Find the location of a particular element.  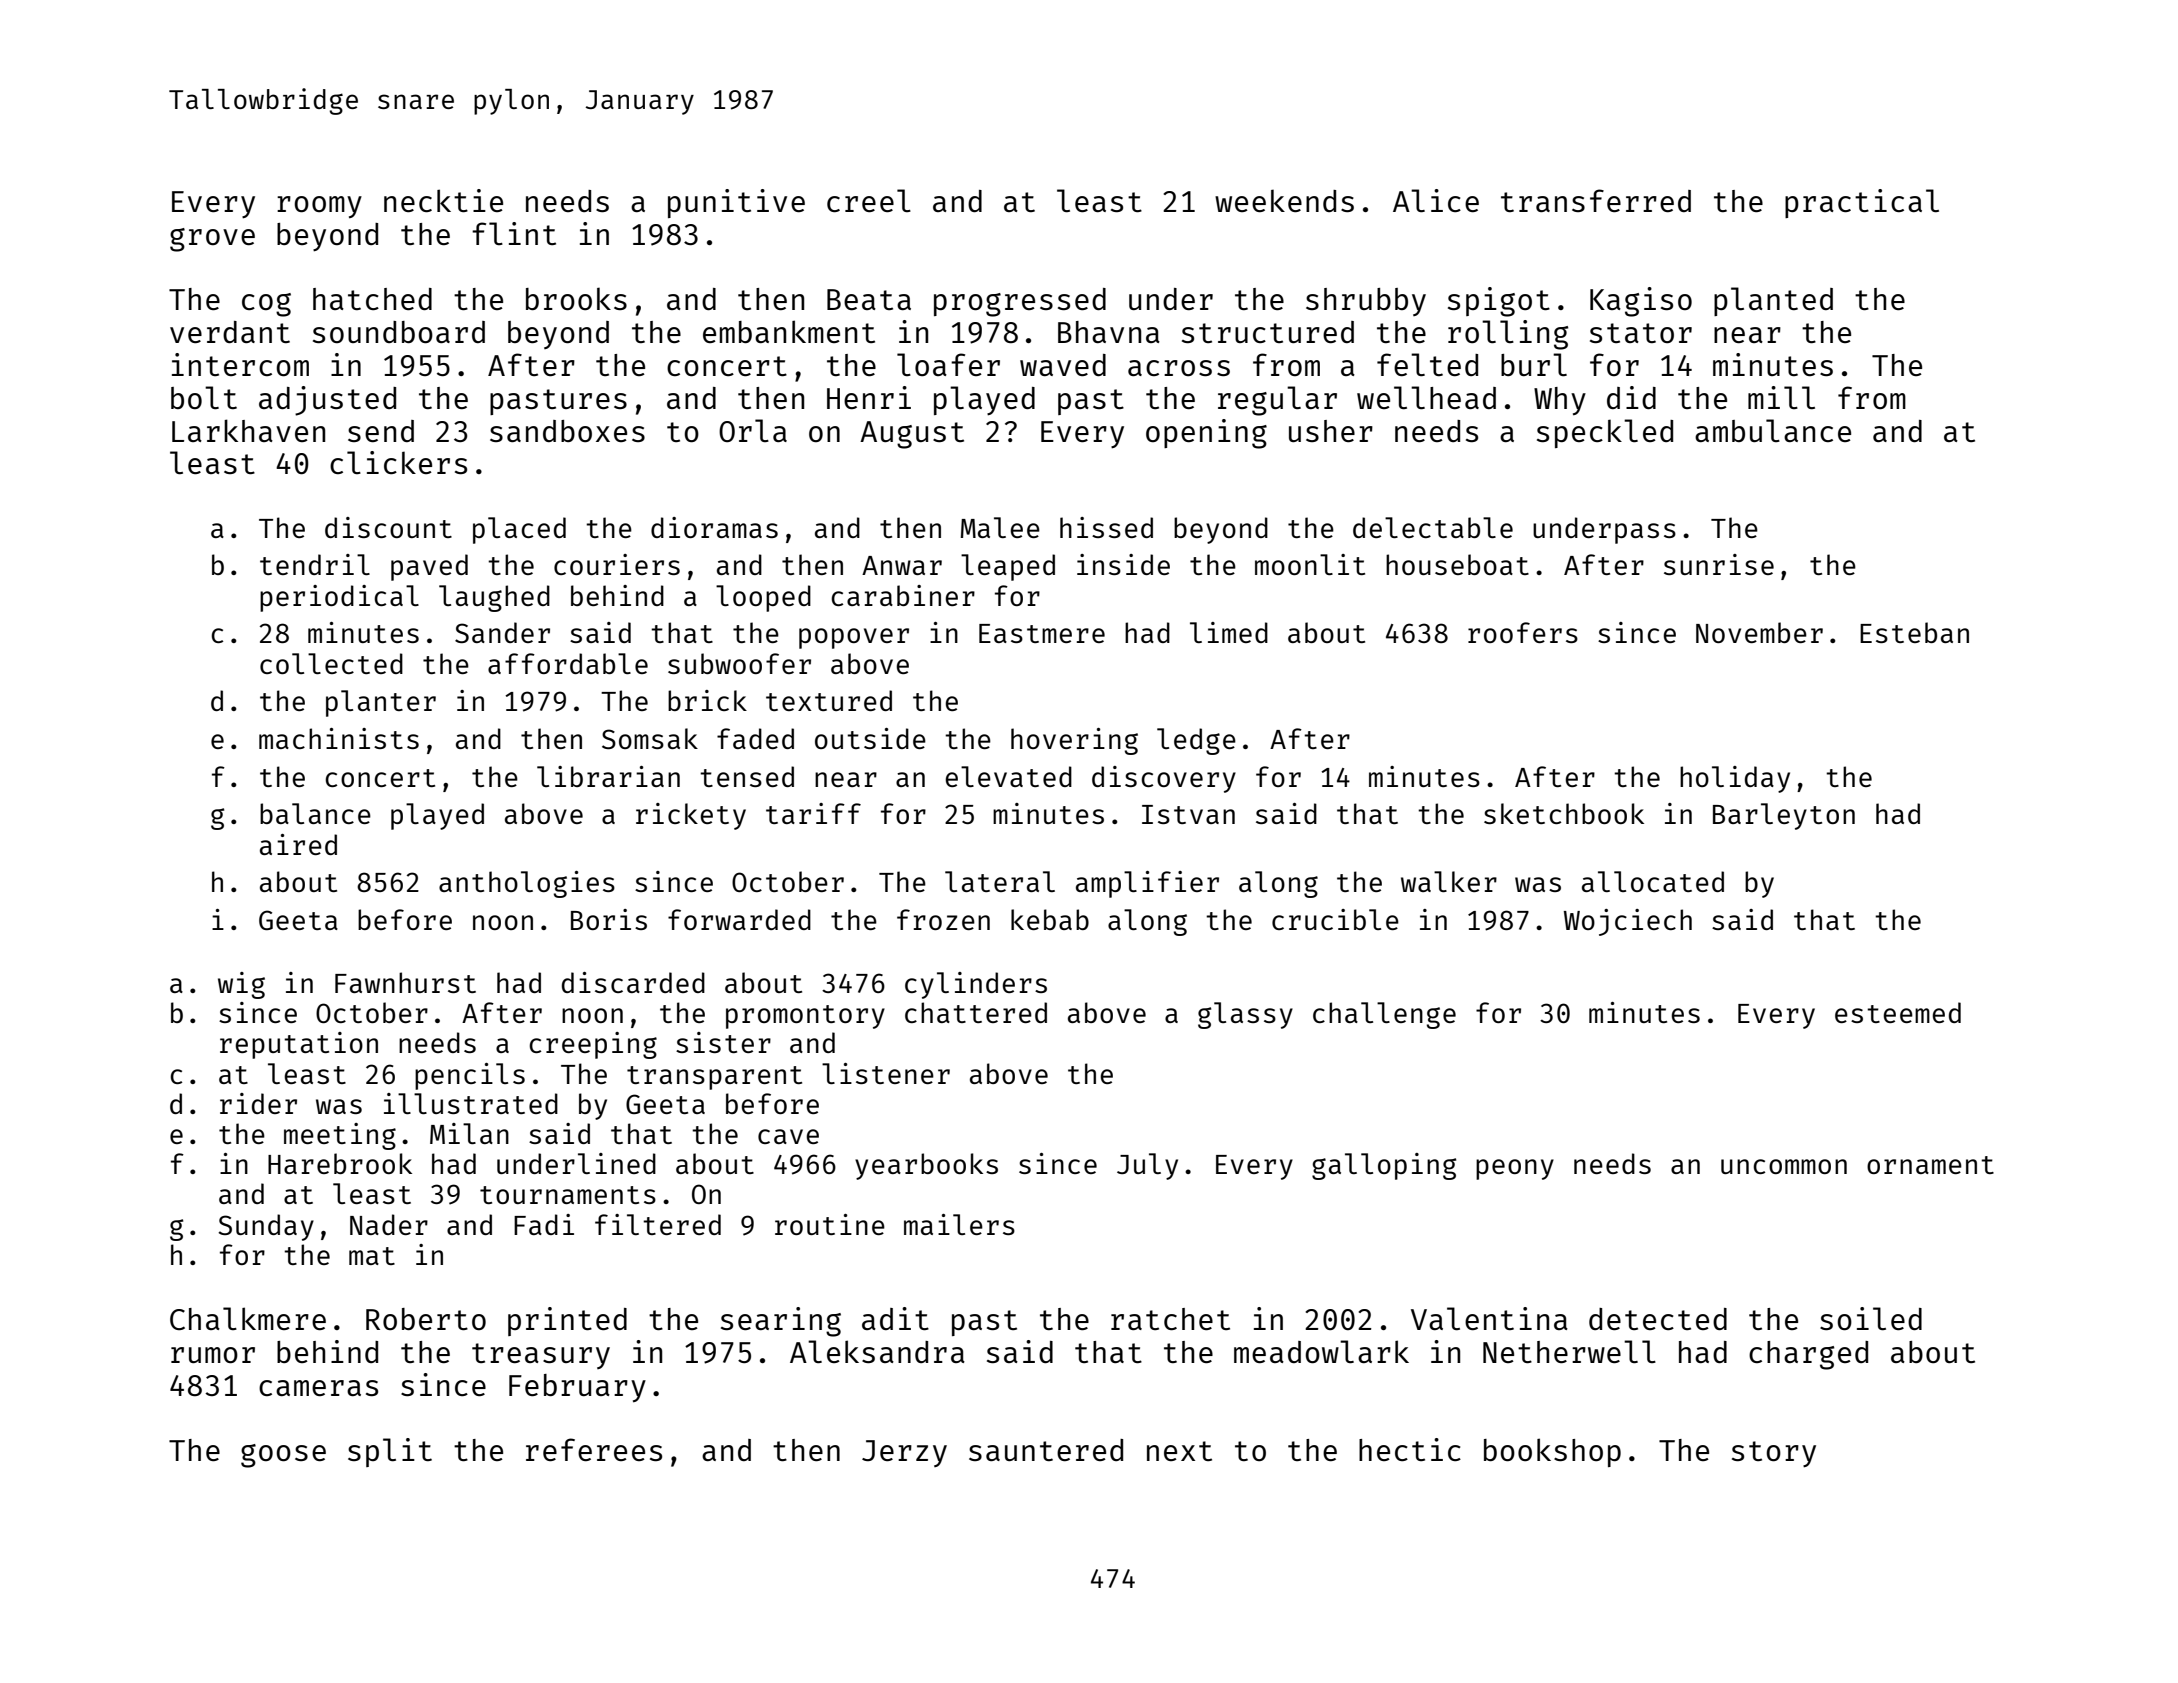

progressed is located at coordinates (1020, 302).
